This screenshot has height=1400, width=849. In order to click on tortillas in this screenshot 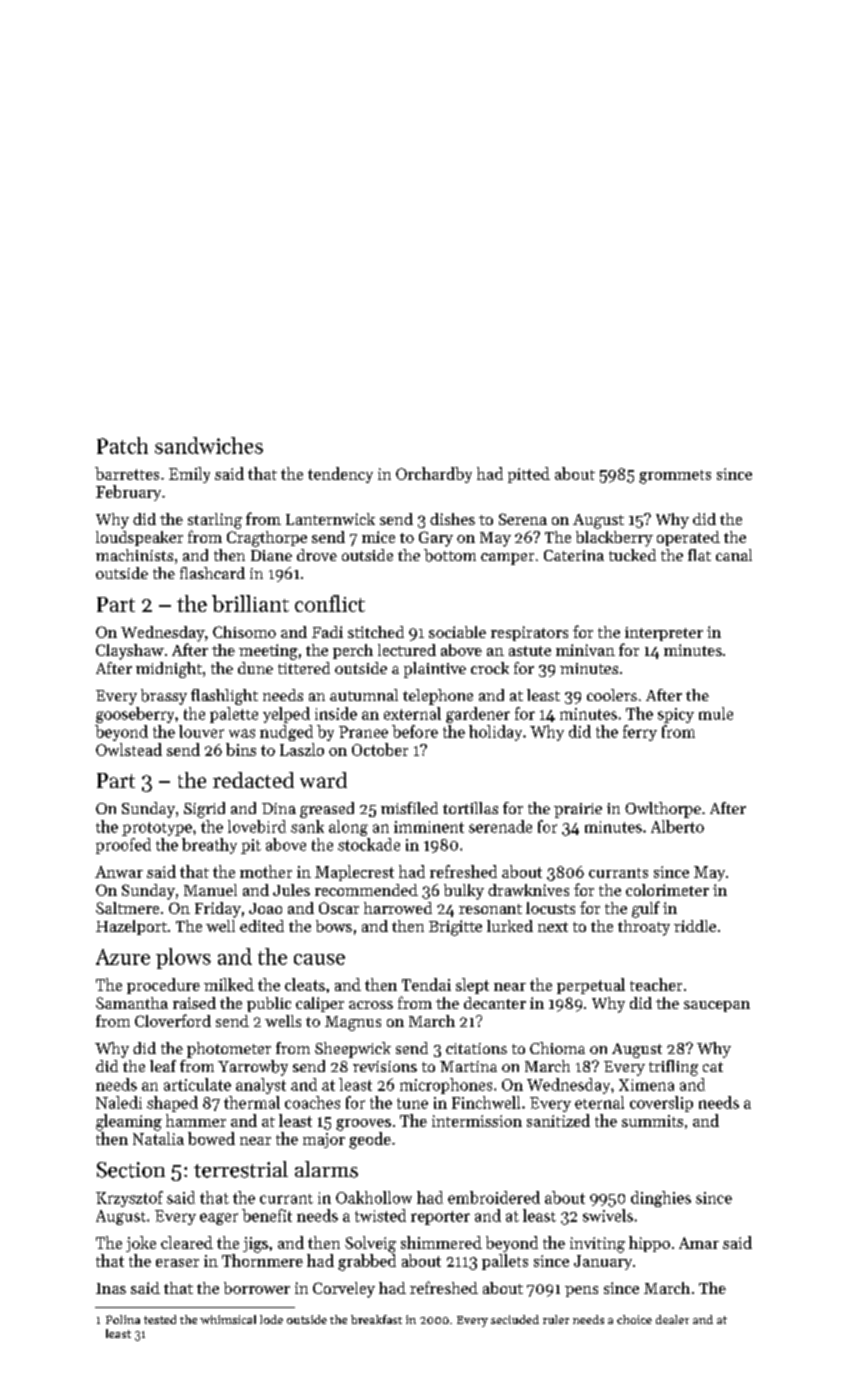, I will do `click(470, 808)`.
